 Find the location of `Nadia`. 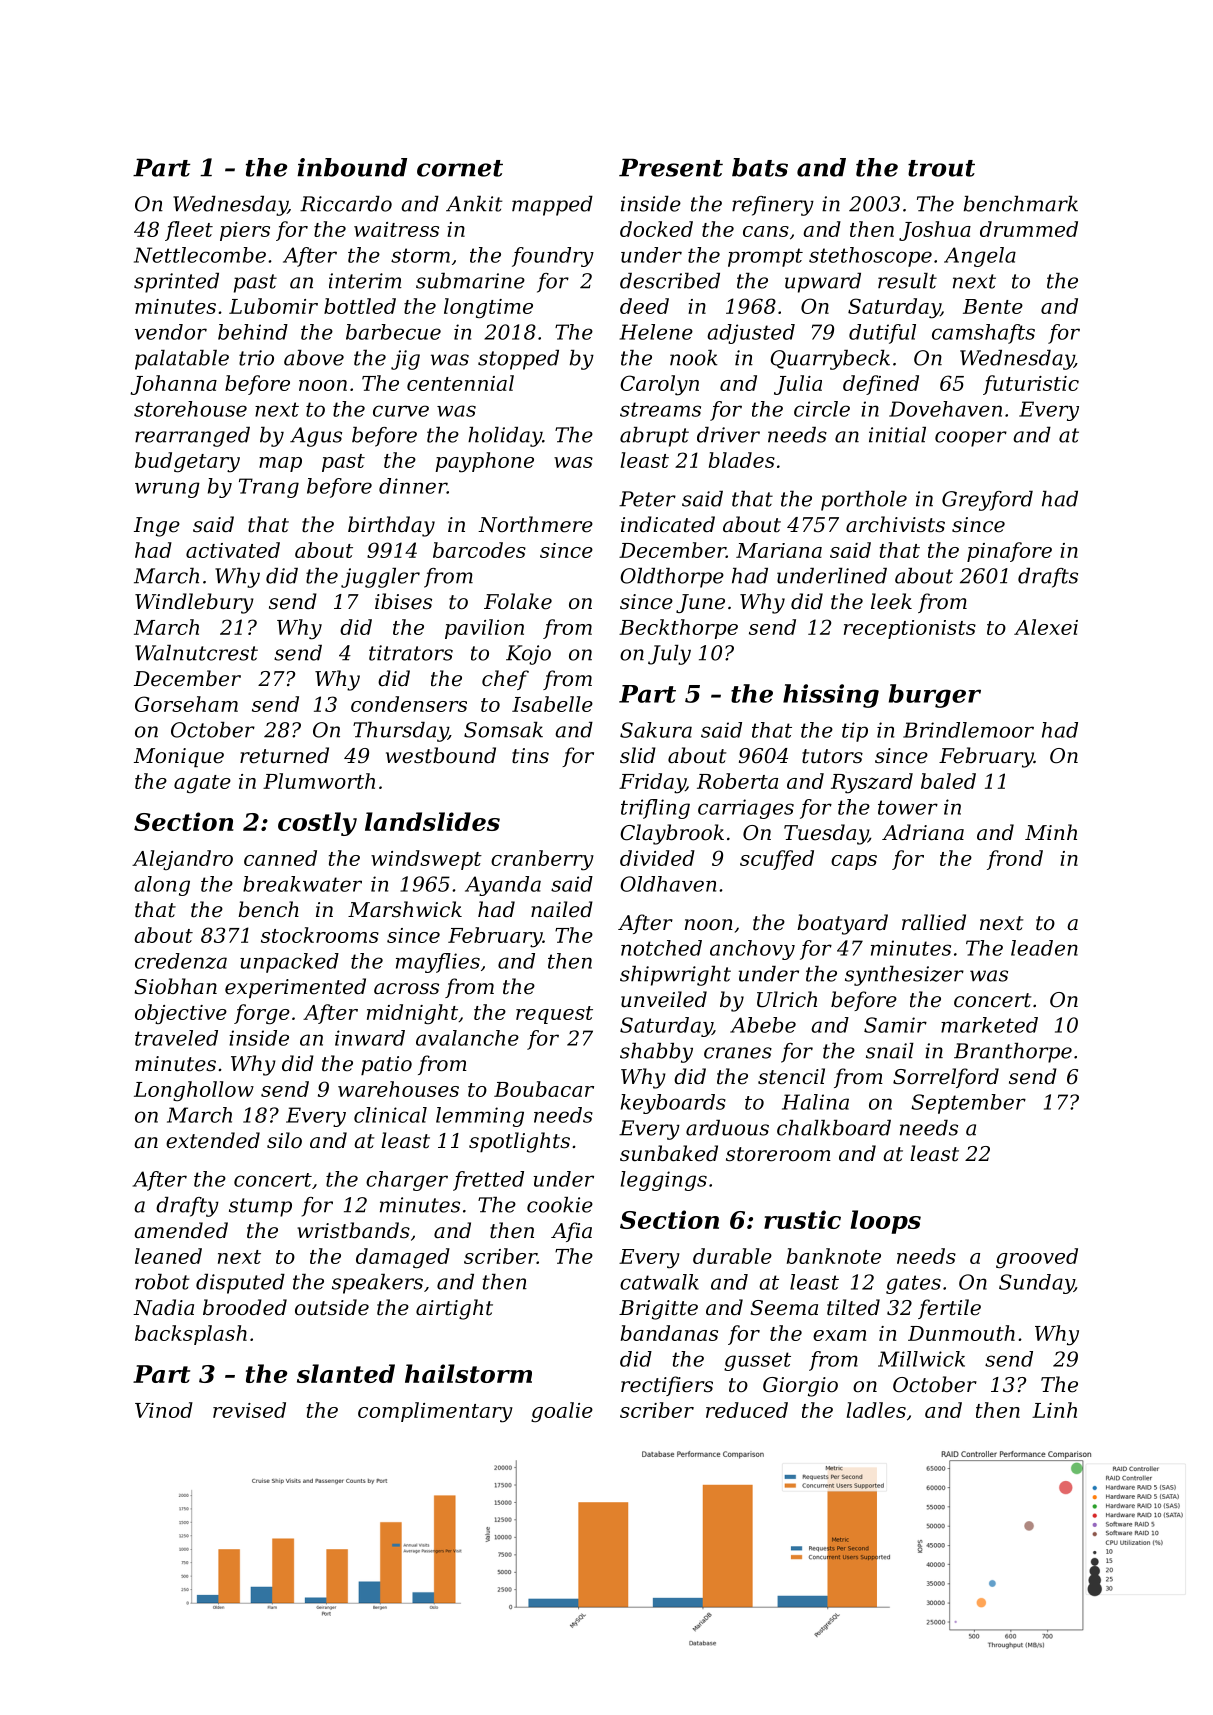

Nadia is located at coordinates (163, 1307).
